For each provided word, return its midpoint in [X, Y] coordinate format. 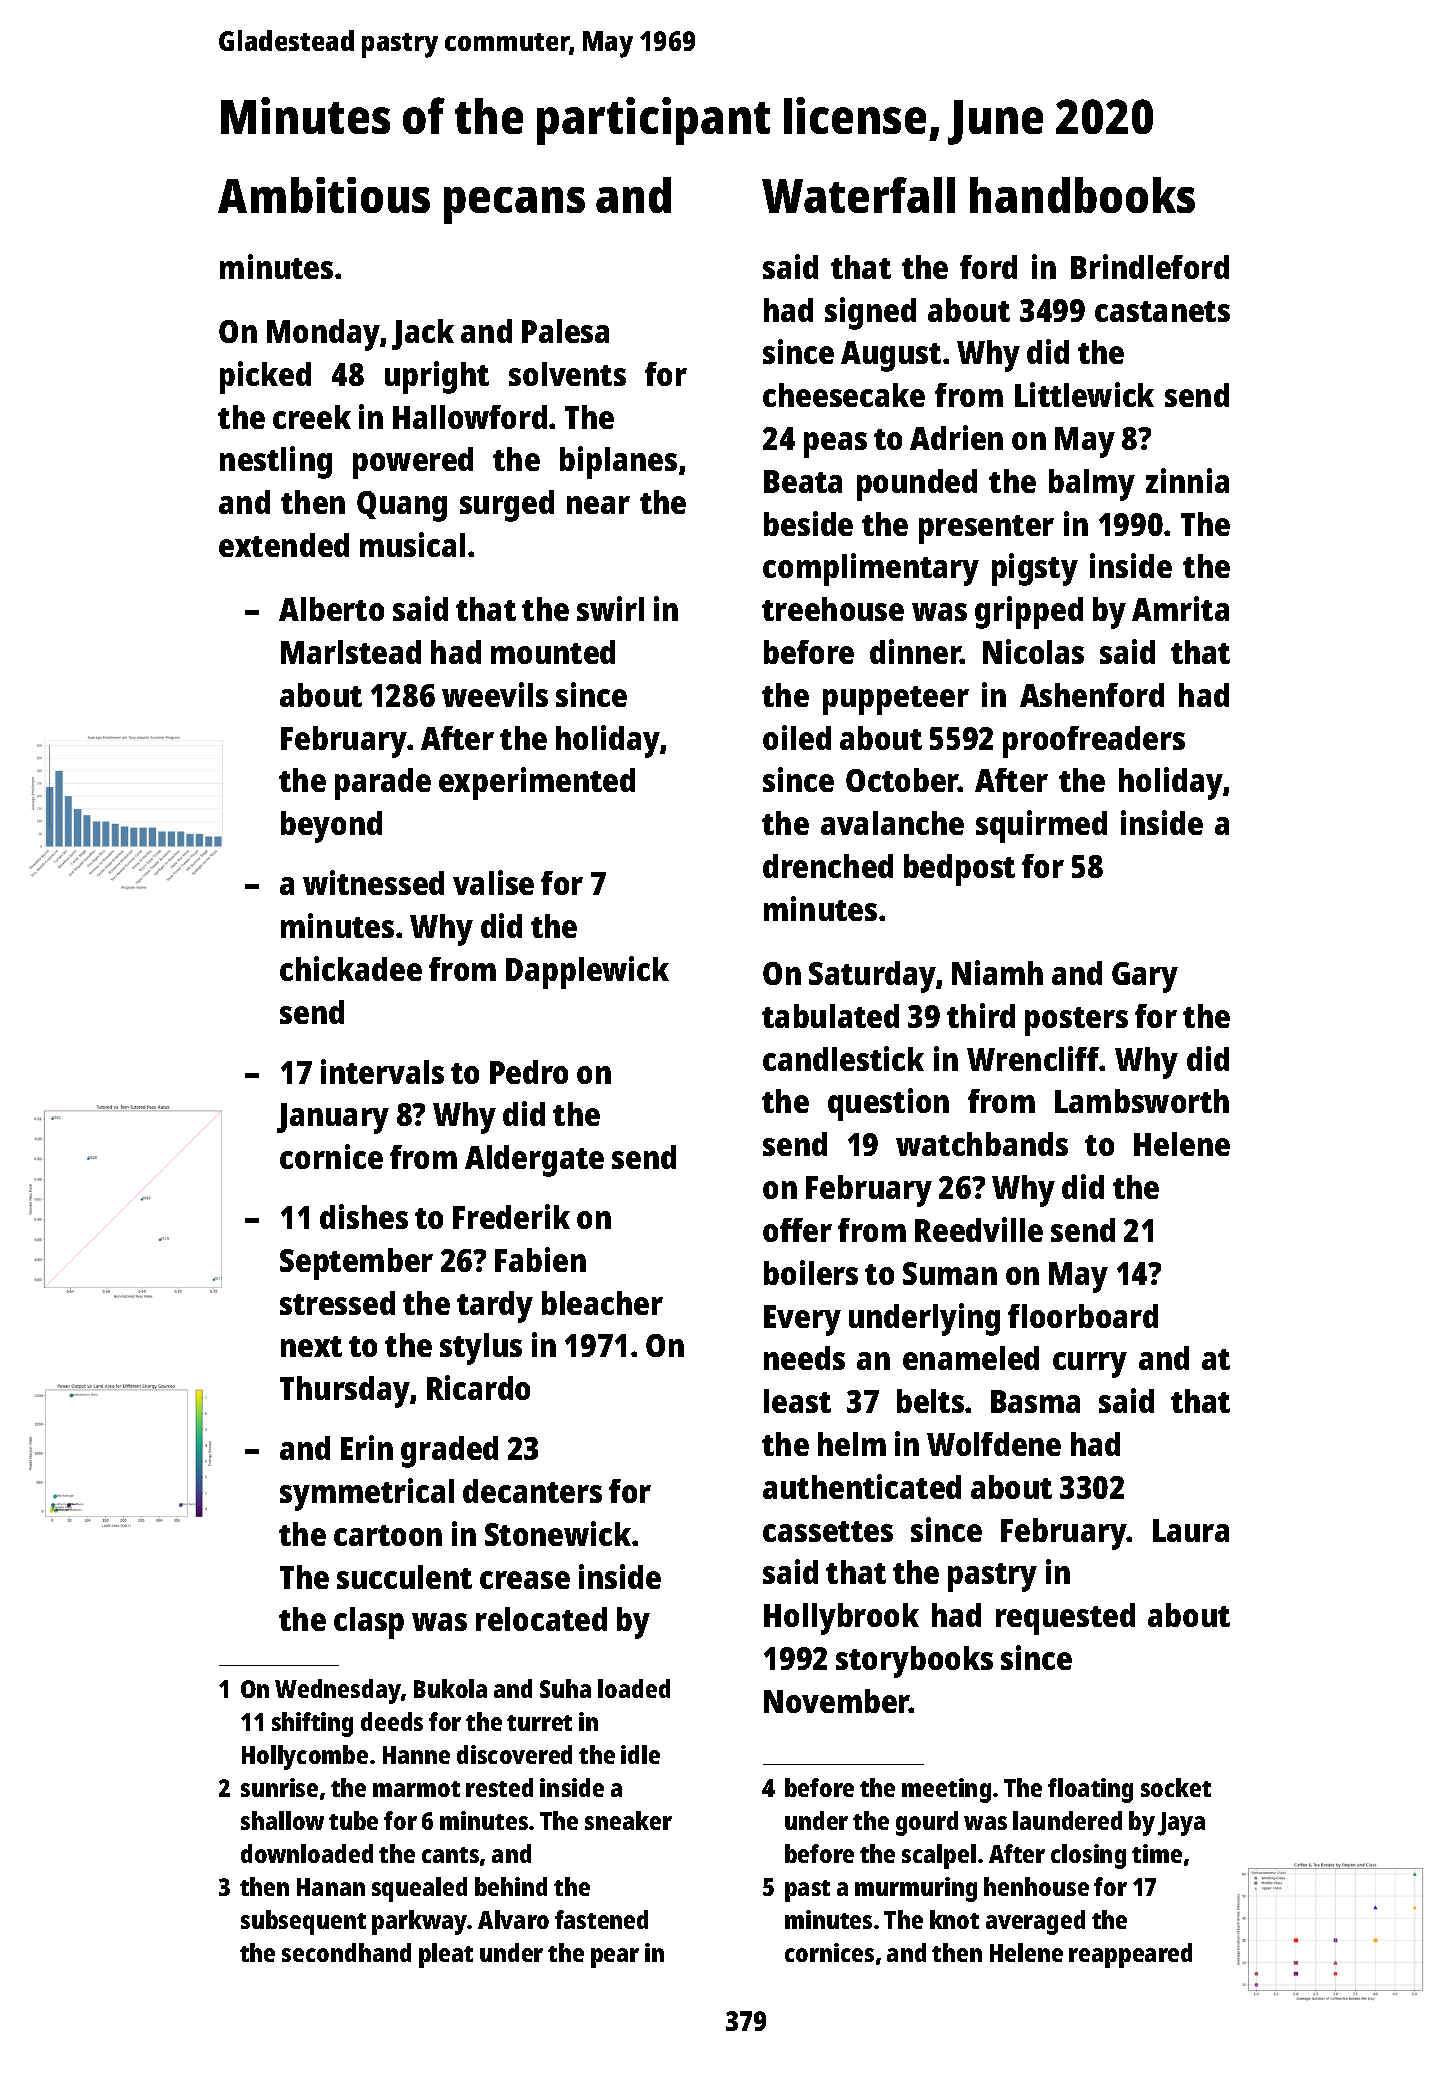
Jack [423, 334]
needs [804, 1358]
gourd [927, 1823]
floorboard [1083, 1316]
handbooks [1082, 195]
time [1157, 1853]
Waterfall [858, 195]
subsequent [303, 1922]
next [311, 1346]
